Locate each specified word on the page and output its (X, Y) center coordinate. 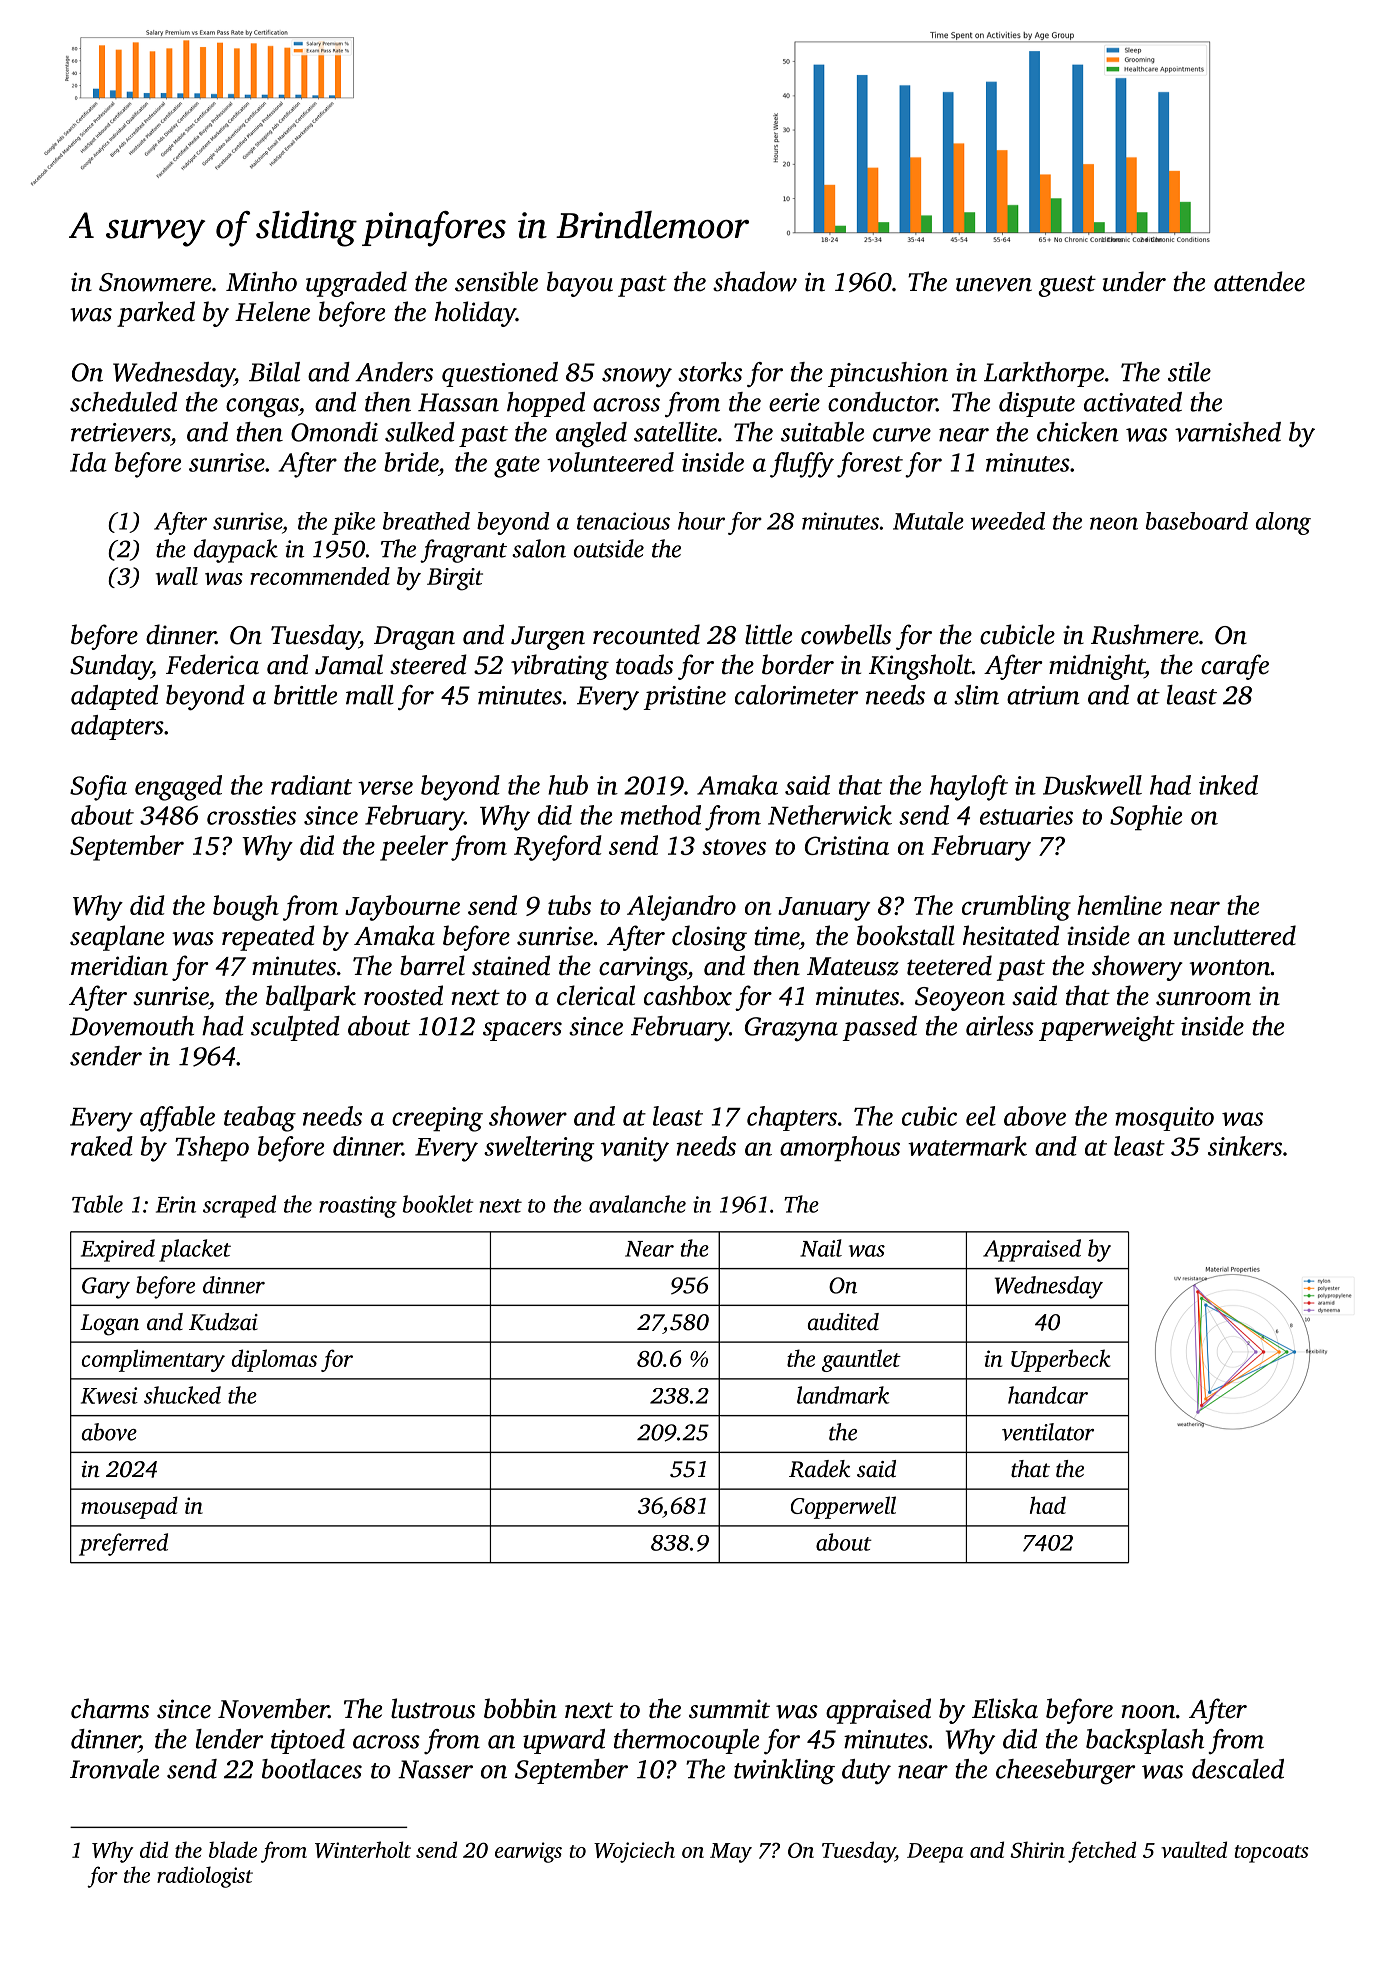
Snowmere (155, 282)
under (1134, 281)
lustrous (433, 1708)
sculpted (295, 1028)
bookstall (906, 935)
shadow (755, 281)
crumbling (1016, 908)
